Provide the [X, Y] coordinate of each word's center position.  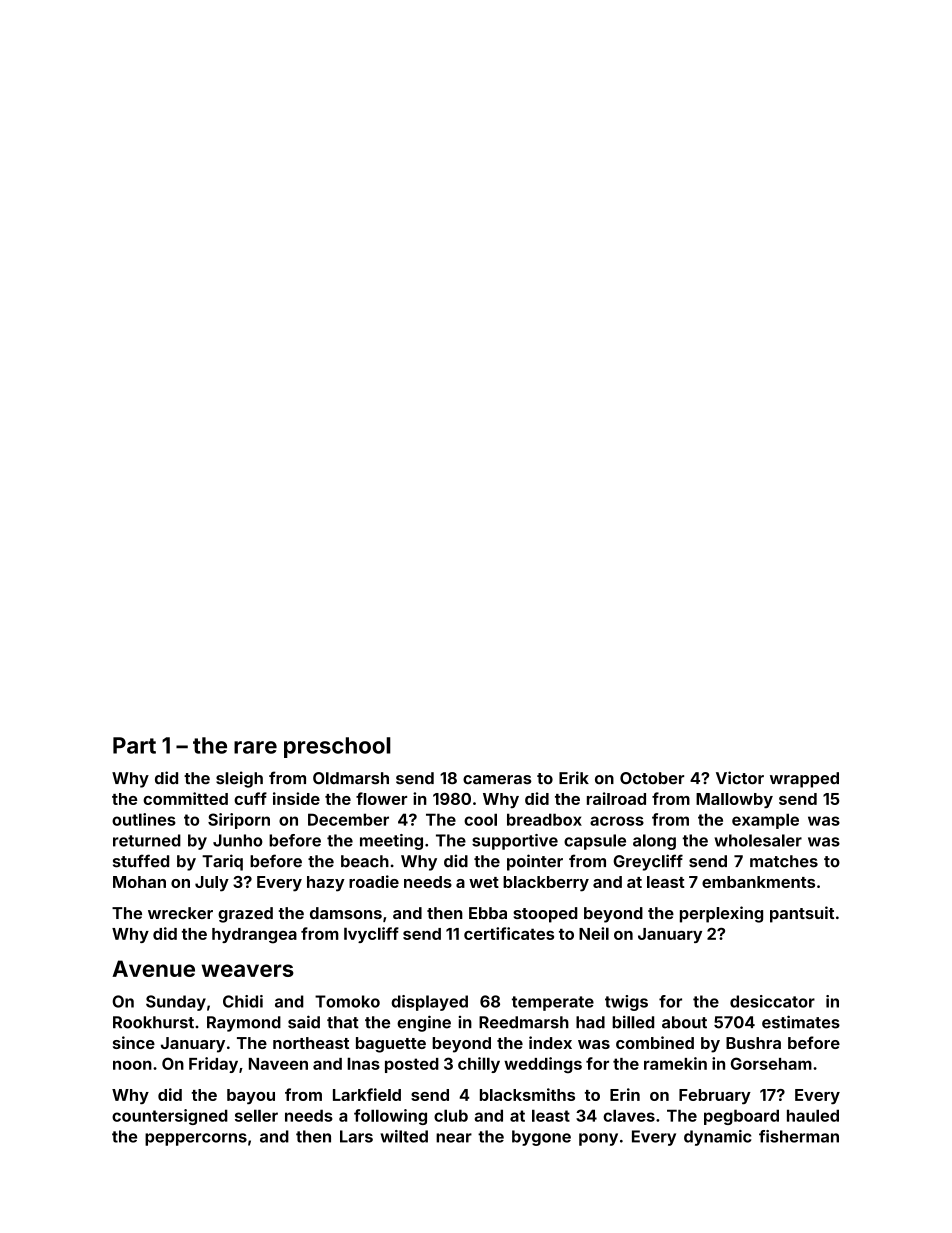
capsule [595, 842]
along [654, 842]
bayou [251, 1097]
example [765, 821]
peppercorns [196, 1139]
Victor [740, 778]
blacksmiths [527, 1094]
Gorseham [771, 1063]
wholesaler [758, 840]
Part [134, 745]
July [212, 884]
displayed [429, 1003]
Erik [574, 777]
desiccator [772, 1001]
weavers [247, 970]
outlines [144, 819]
